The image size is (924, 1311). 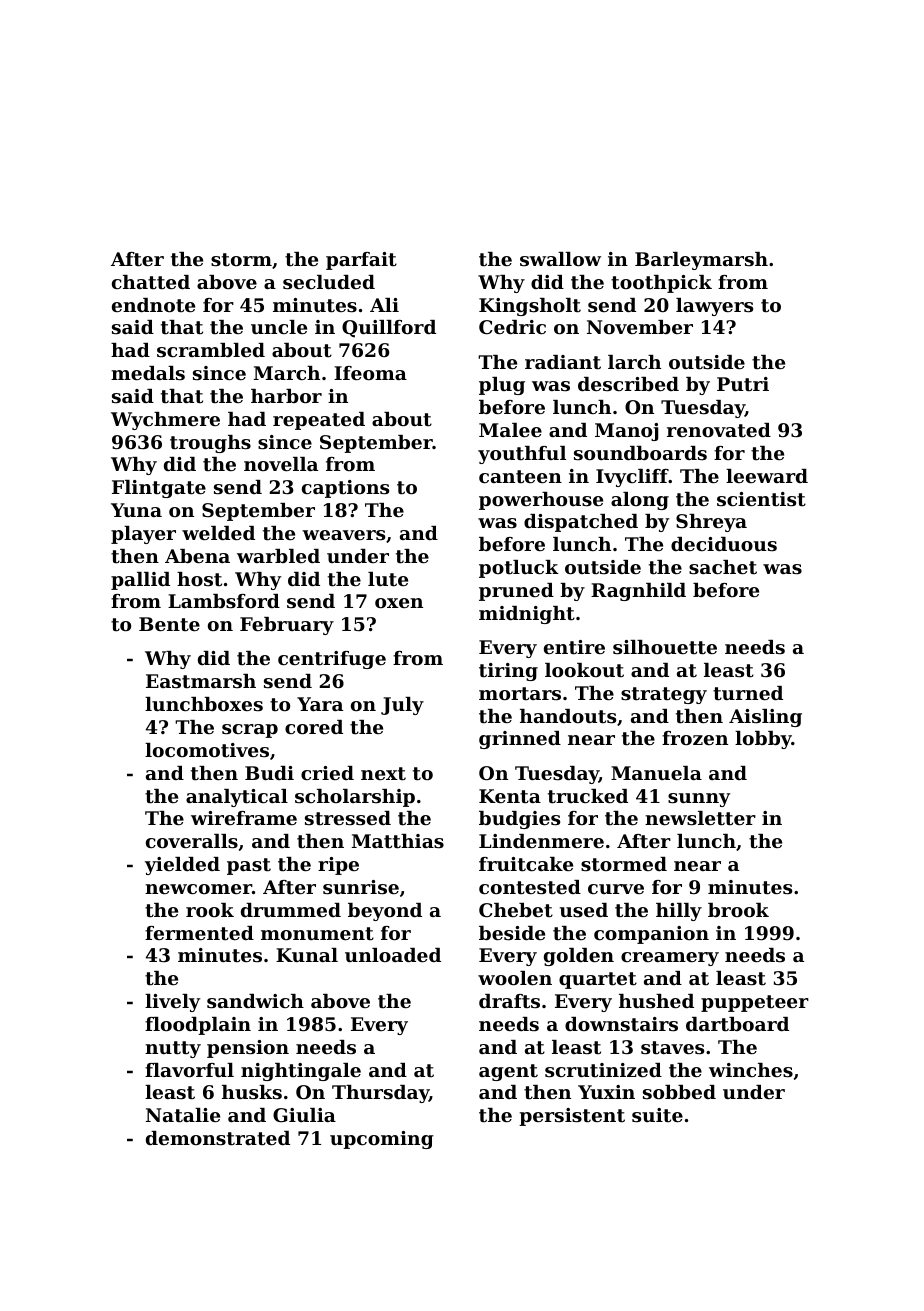 What do you see at coordinates (183, 1115) in the document?
I see `Natalie` at bounding box center [183, 1115].
